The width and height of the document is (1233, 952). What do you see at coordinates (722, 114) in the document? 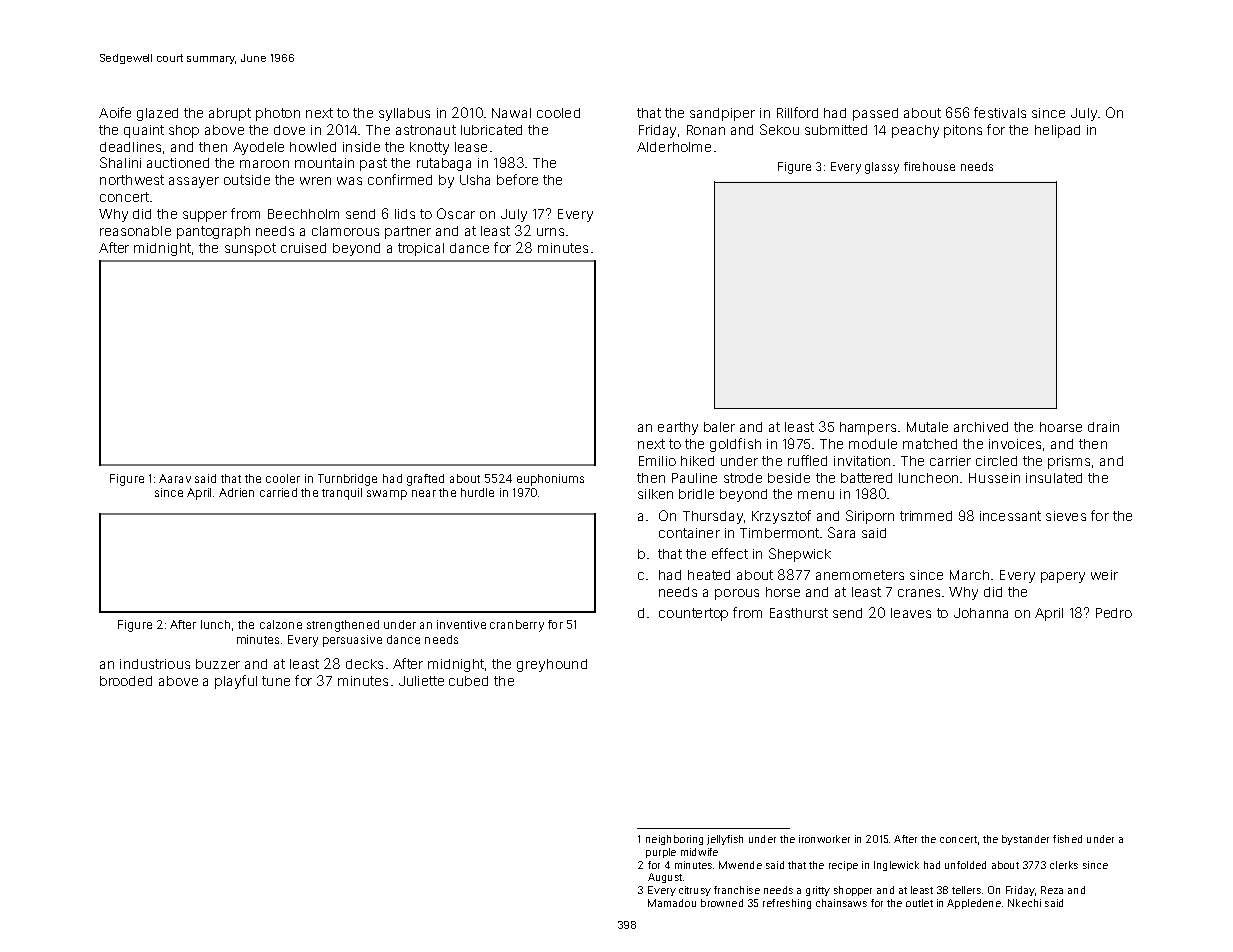
I see `sandpiper` at bounding box center [722, 114].
